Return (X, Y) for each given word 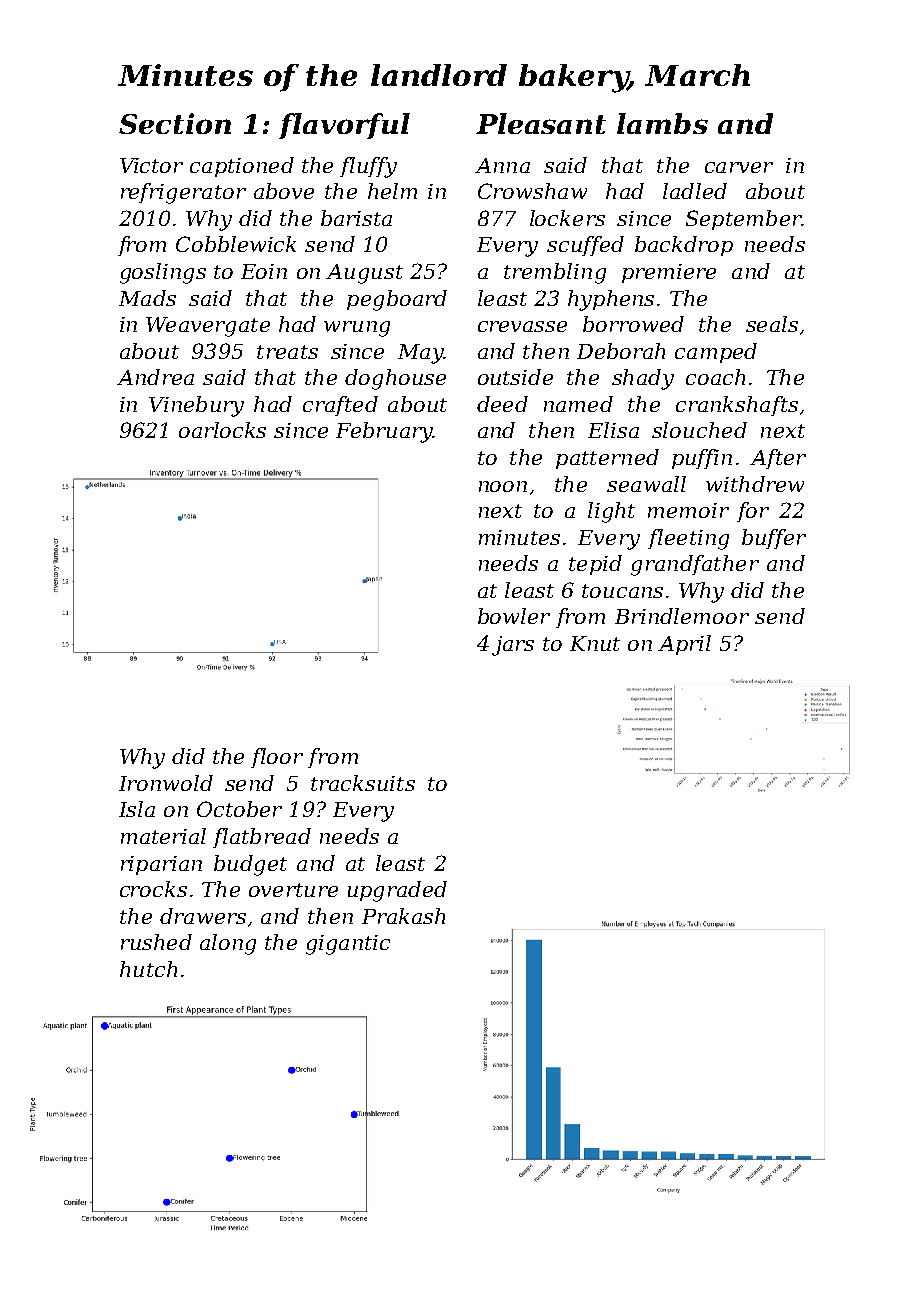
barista (356, 218)
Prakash (403, 916)
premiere (669, 273)
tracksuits (363, 783)
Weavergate (208, 327)
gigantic (348, 945)
